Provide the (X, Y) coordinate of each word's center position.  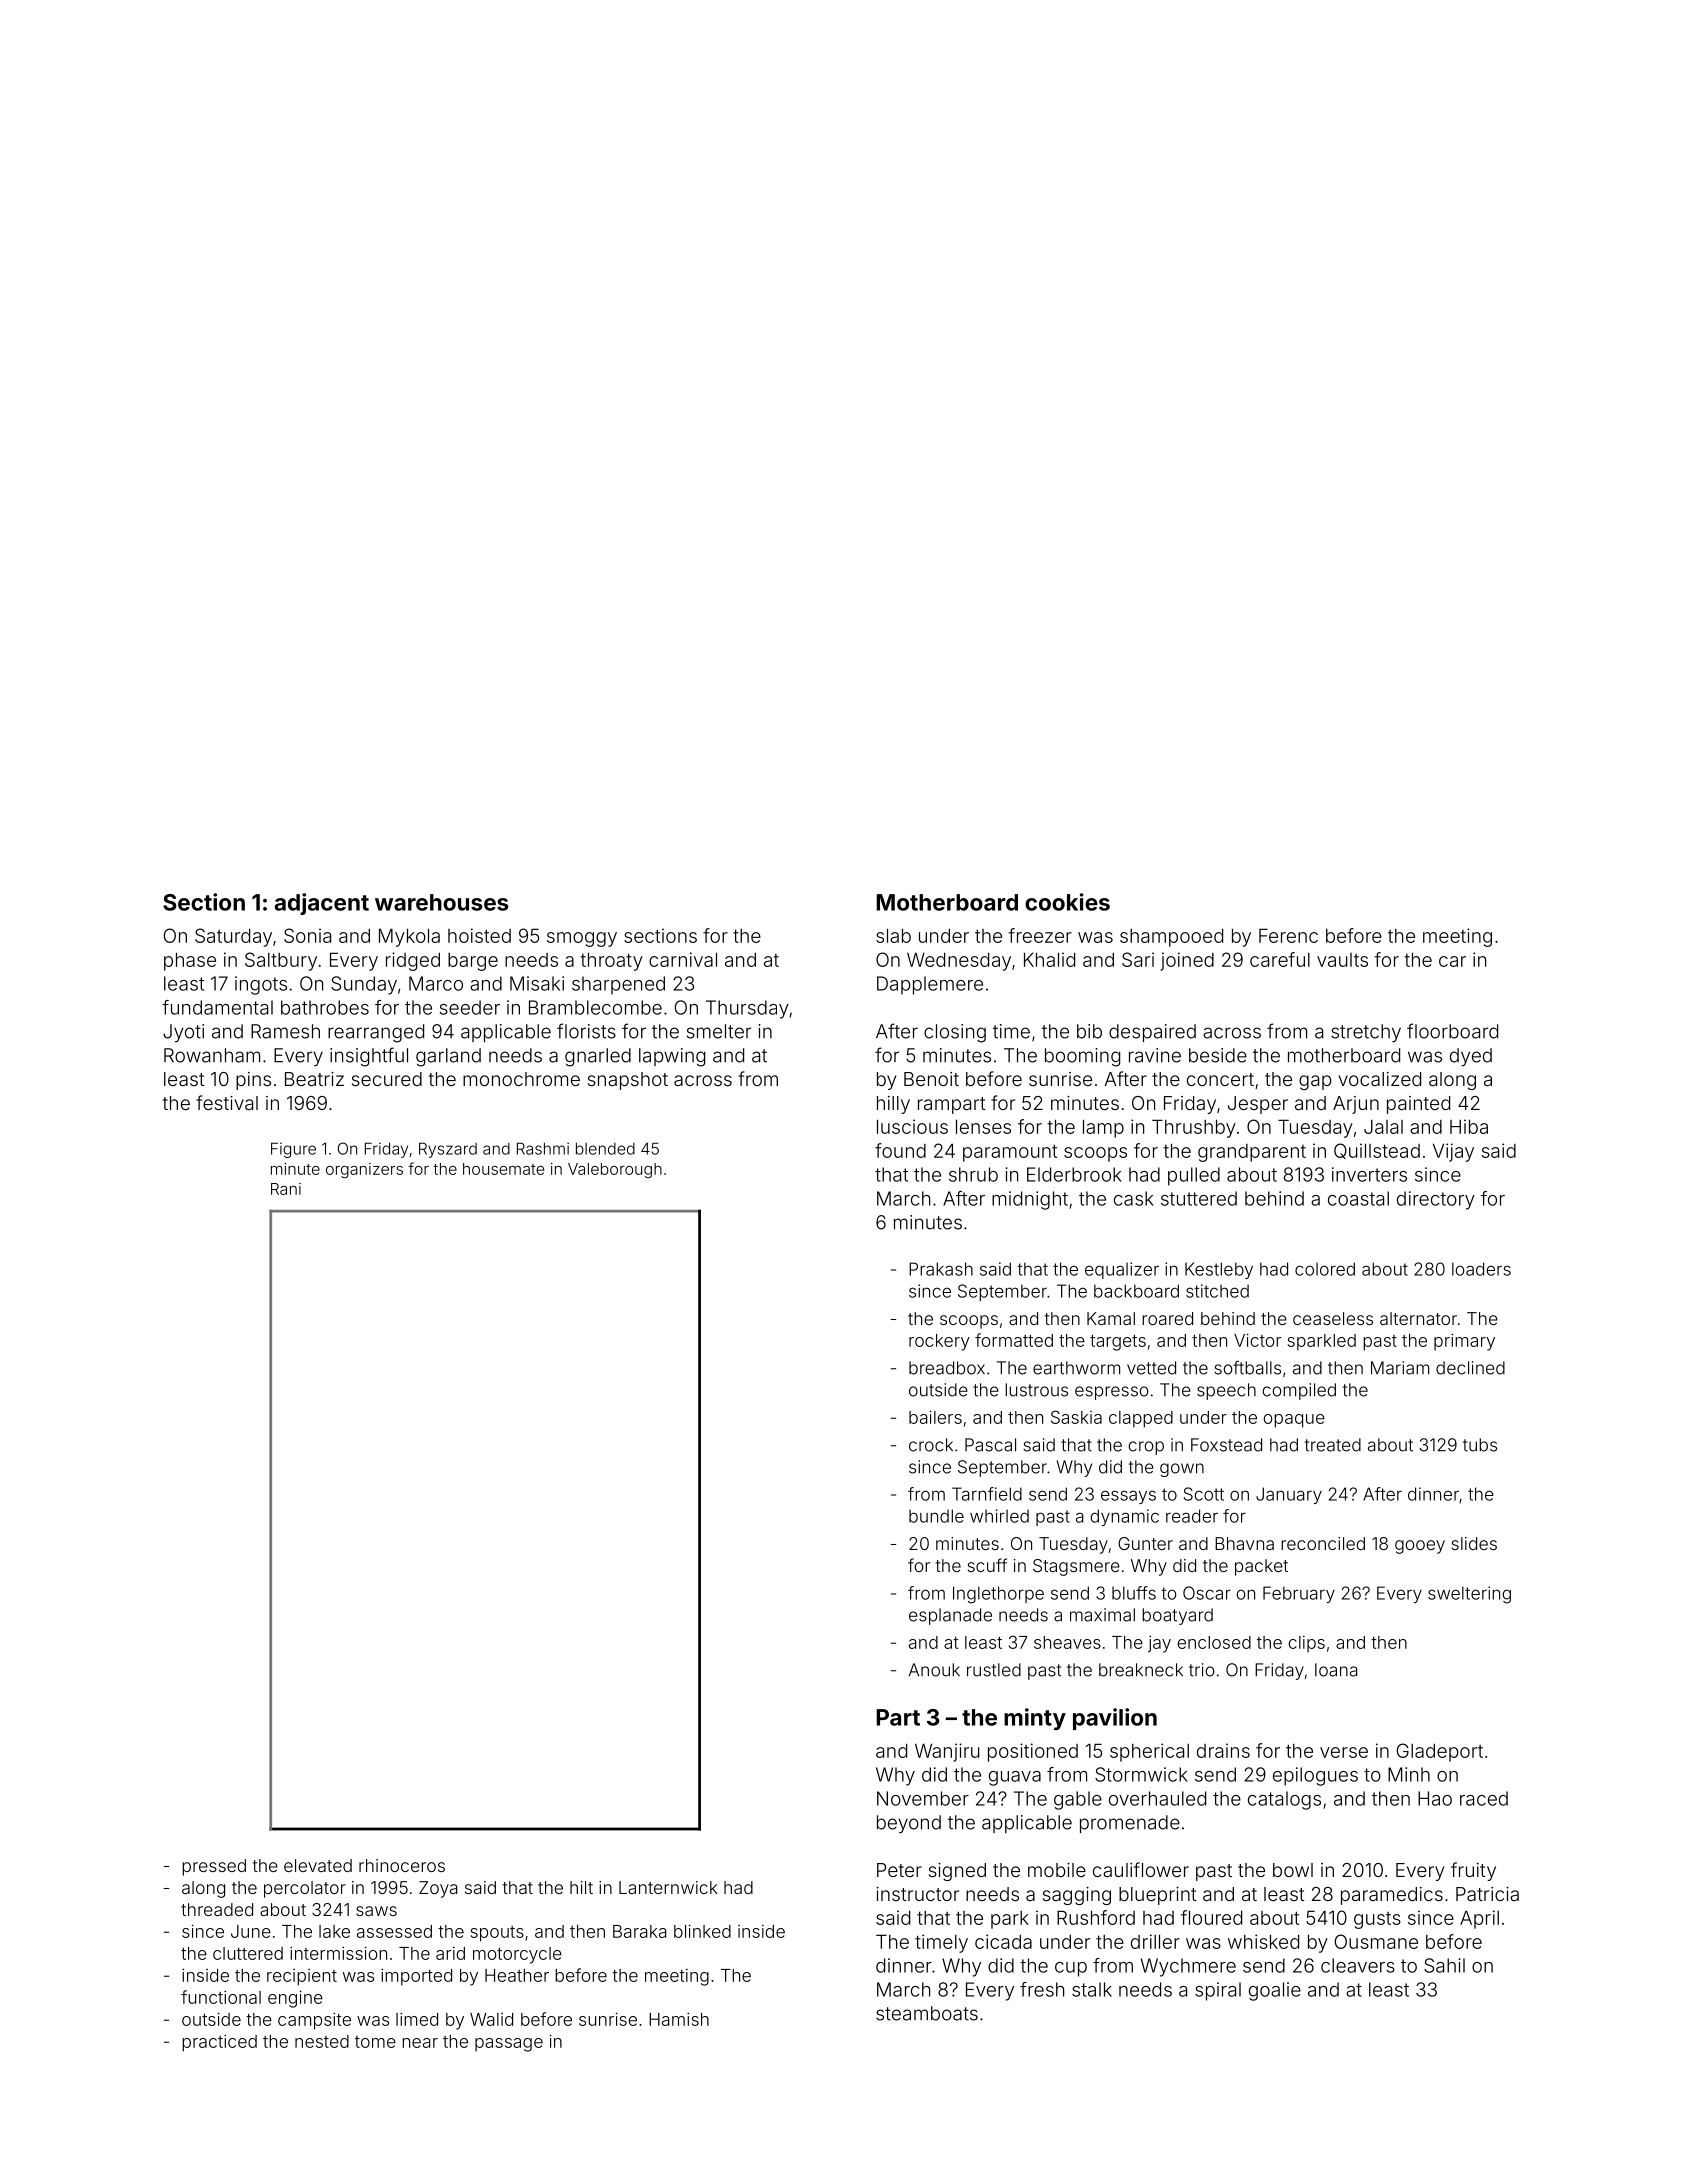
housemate (503, 1169)
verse (1344, 1752)
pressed (214, 1867)
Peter (899, 1870)
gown (1182, 1470)
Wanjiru (947, 1752)
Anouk (934, 1670)
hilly (893, 1105)
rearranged (376, 1033)
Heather (517, 1975)
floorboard (1452, 1031)
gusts (1377, 1920)
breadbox (947, 1368)
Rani (286, 1189)
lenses (983, 1126)
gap (1315, 1082)
